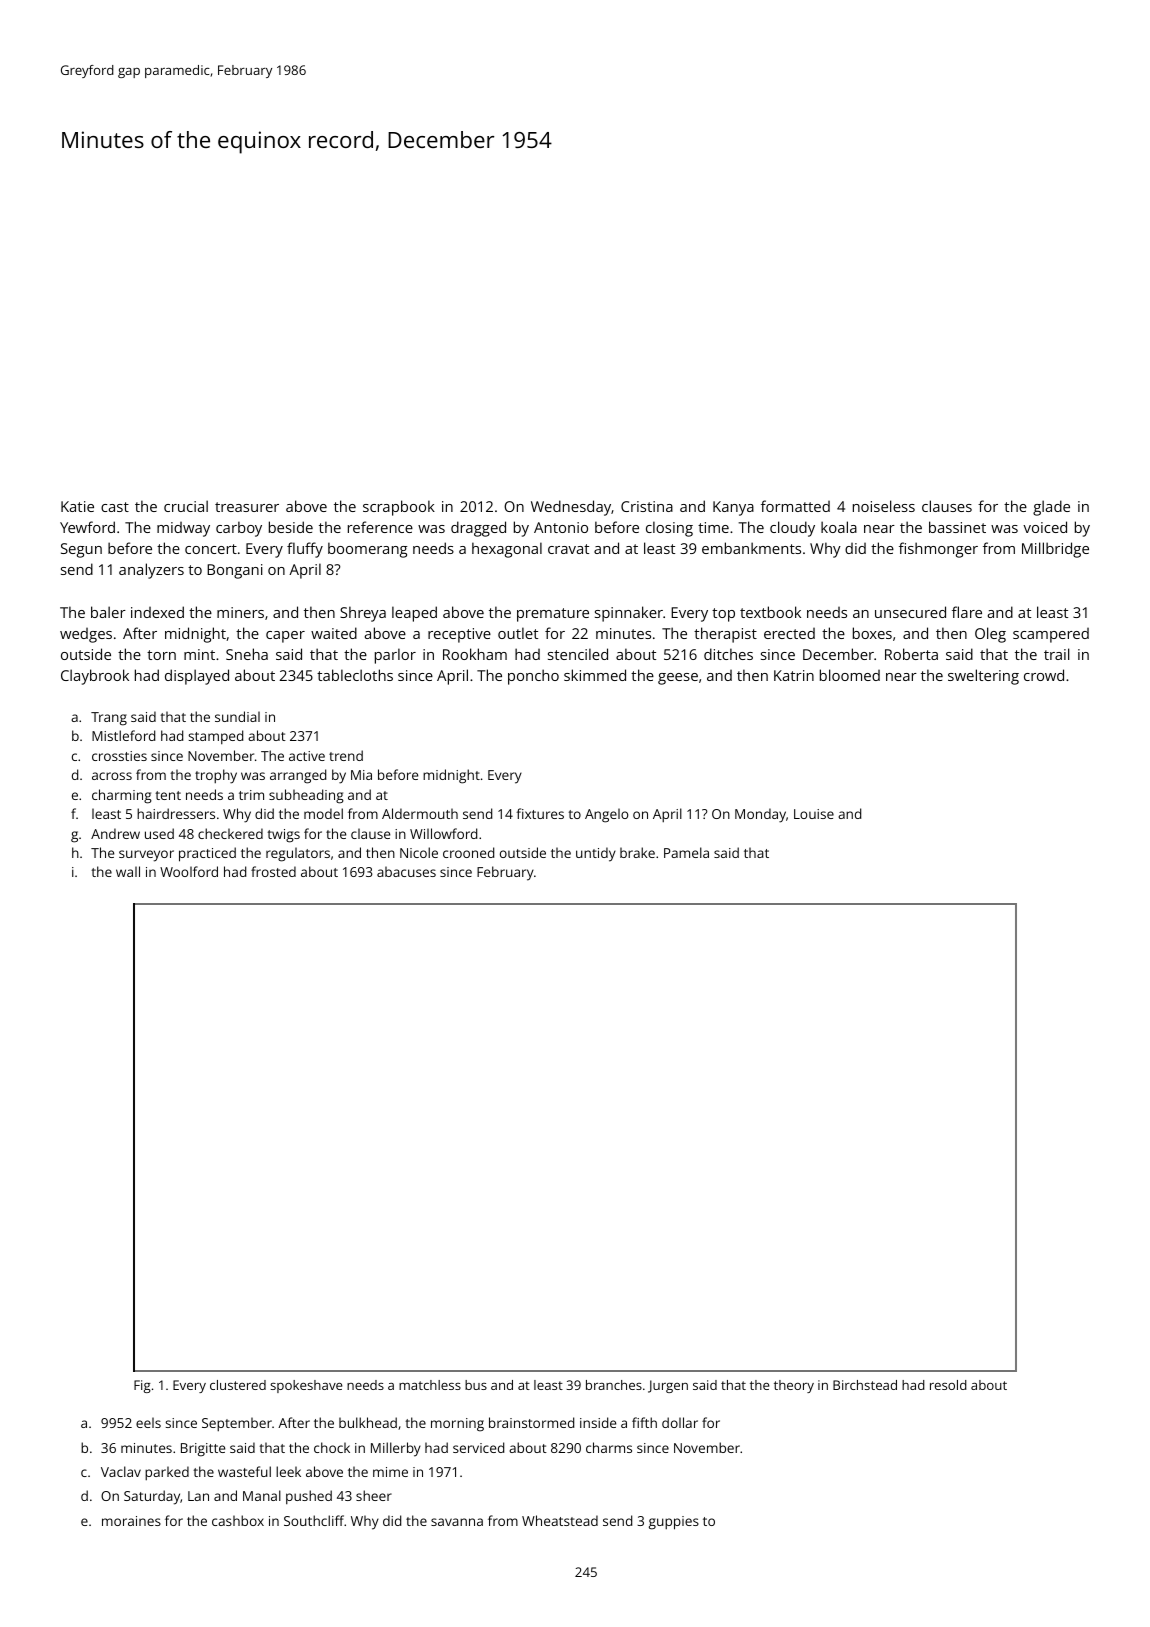  I want to click on Woolford, so click(189, 871).
